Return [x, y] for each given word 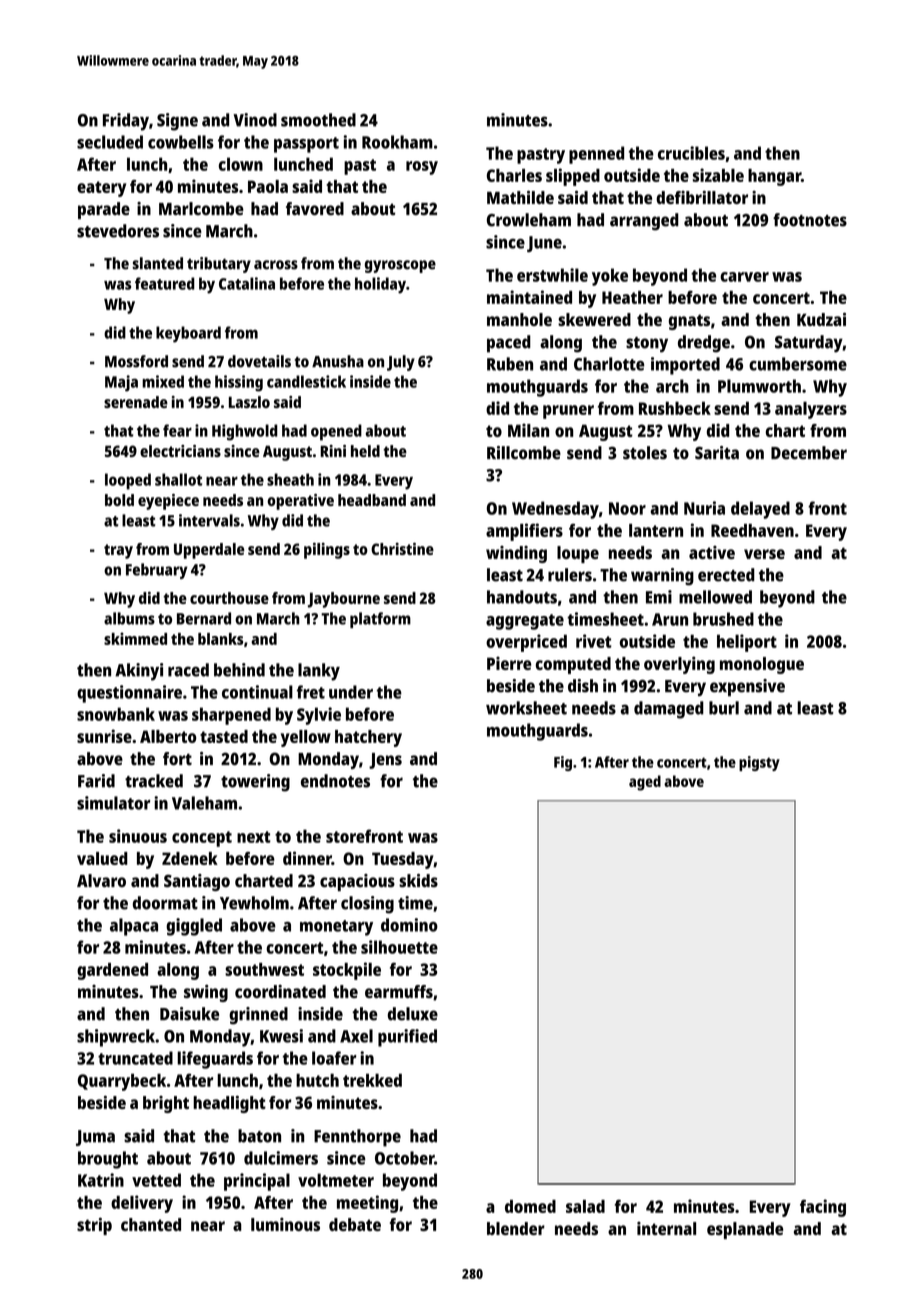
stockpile [347, 971]
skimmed [135, 638]
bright [166, 1104]
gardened [112, 971]
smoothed [318, 120]
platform [380, 620]
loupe [578, 554]
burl [724, 708]
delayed [760, 510]
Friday [126, 122]
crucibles [691, 153]
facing [823, 1208]
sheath [290, 479]
